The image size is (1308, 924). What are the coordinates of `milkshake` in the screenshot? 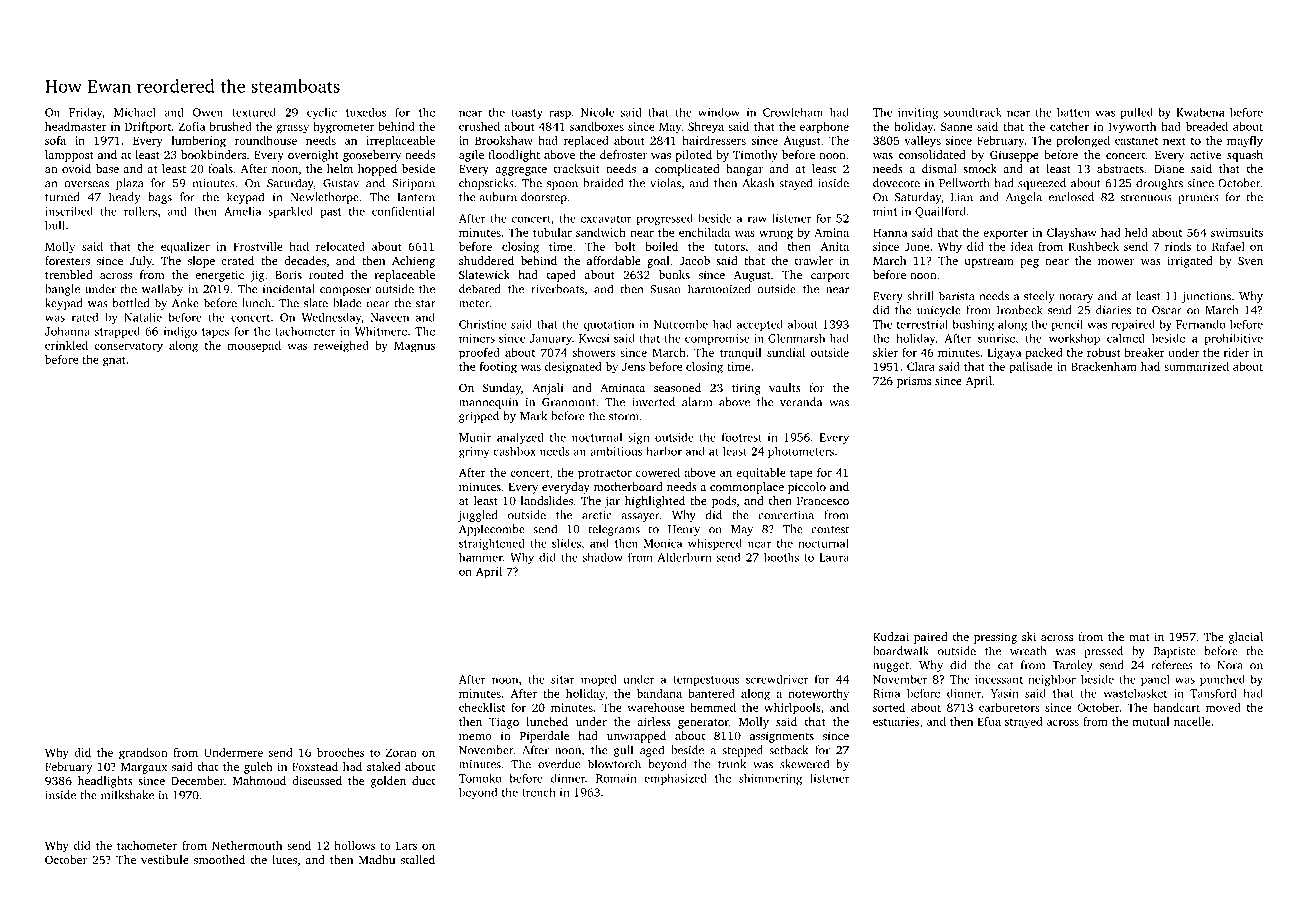 It's located at (127, 795).
